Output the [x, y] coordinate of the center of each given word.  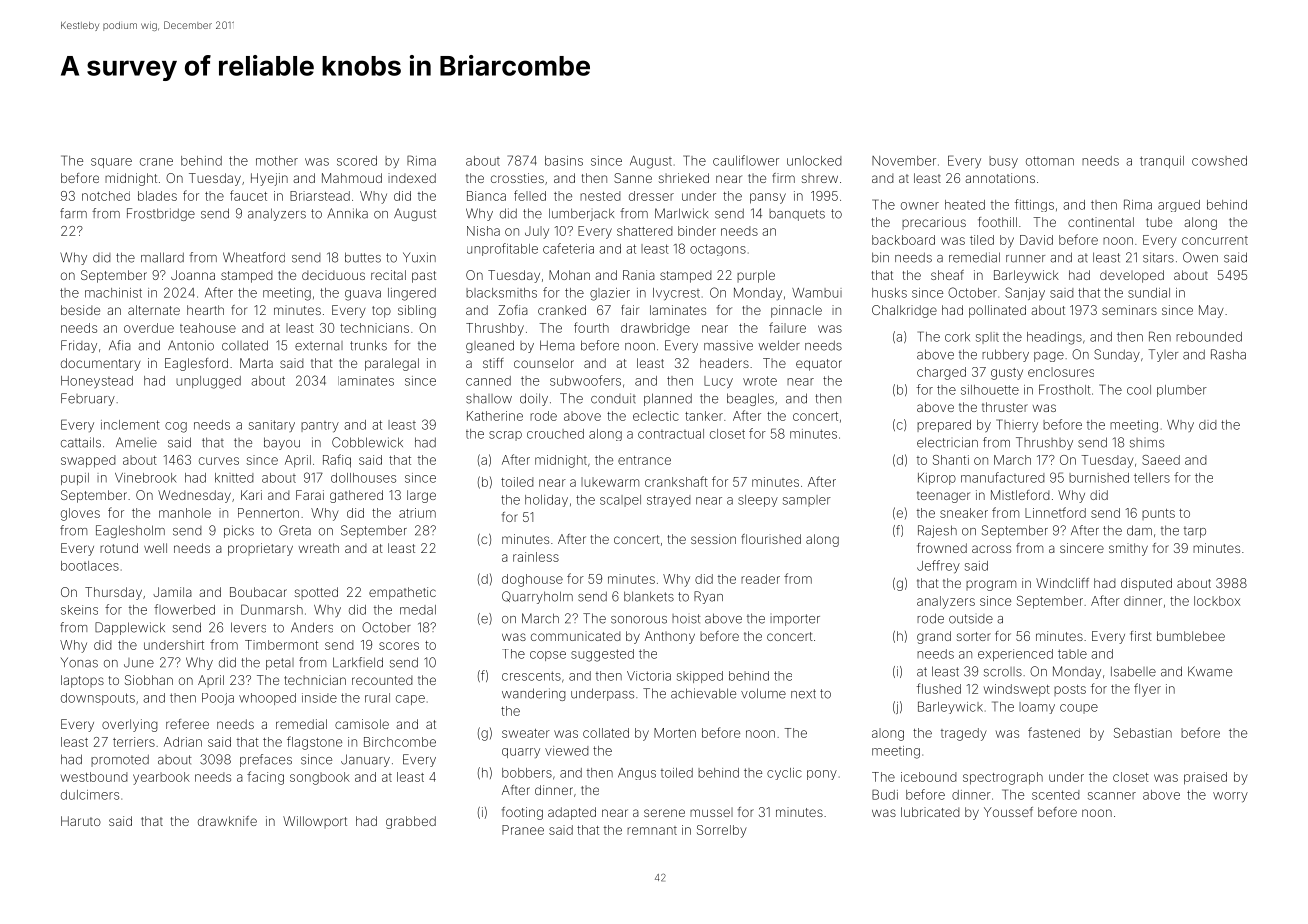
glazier [610, 294]
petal [280, 664]
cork [957, 337]
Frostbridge [161, 214]
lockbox [1217, 601]
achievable [703, 693]
